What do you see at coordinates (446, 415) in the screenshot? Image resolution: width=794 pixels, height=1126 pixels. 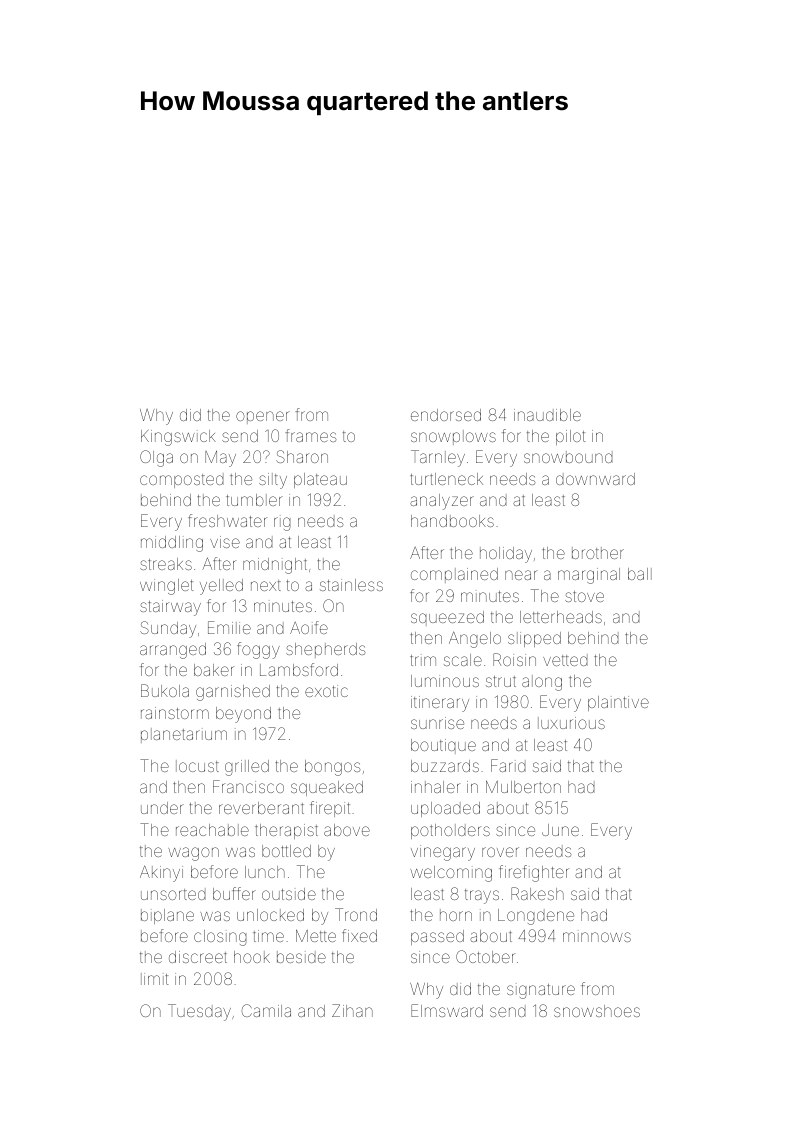 I see `endorsed` at bounding box center [446, 415].
